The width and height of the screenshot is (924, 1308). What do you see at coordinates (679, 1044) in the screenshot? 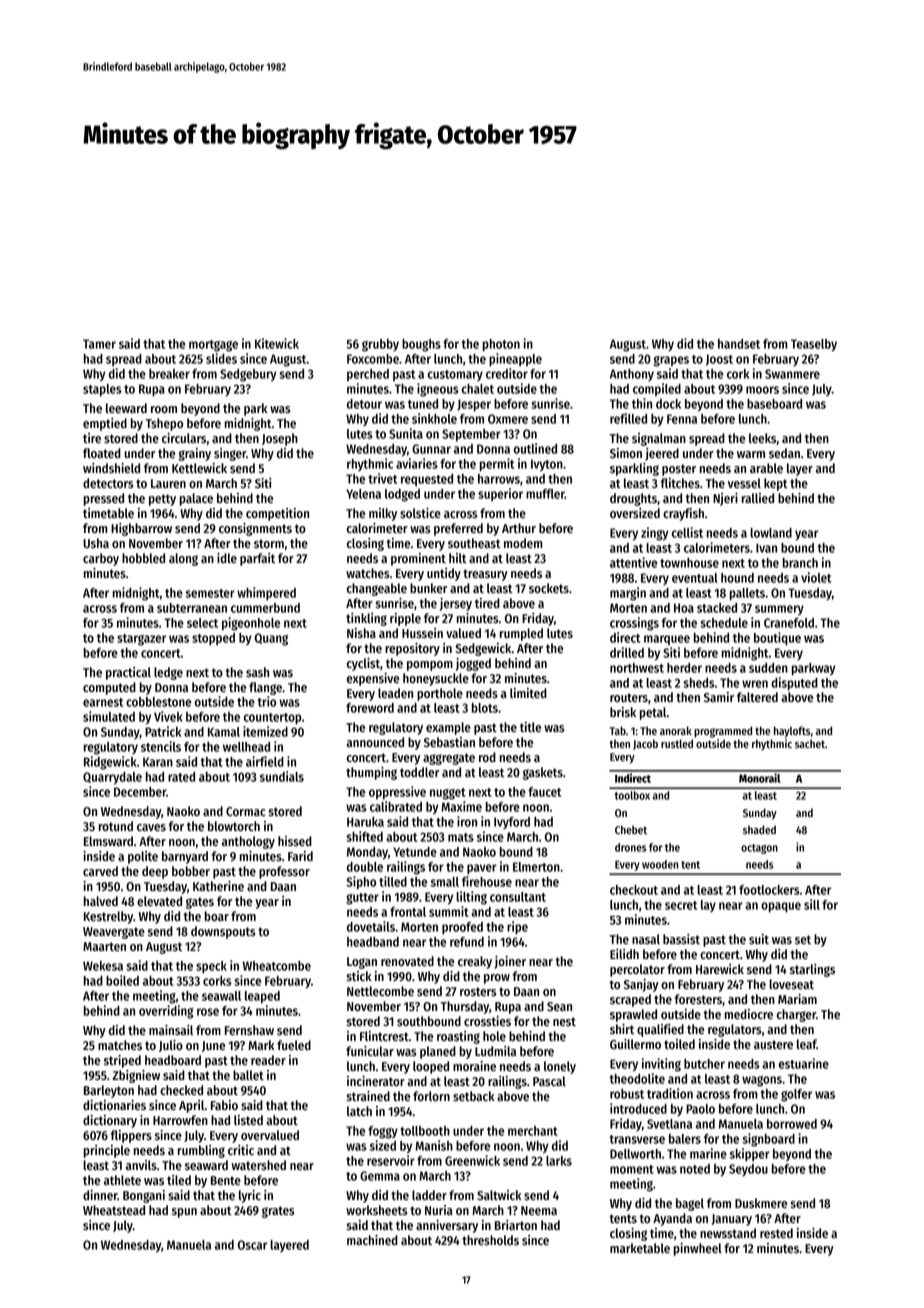
I see `toiled` at bounding box center [679, 1044].
